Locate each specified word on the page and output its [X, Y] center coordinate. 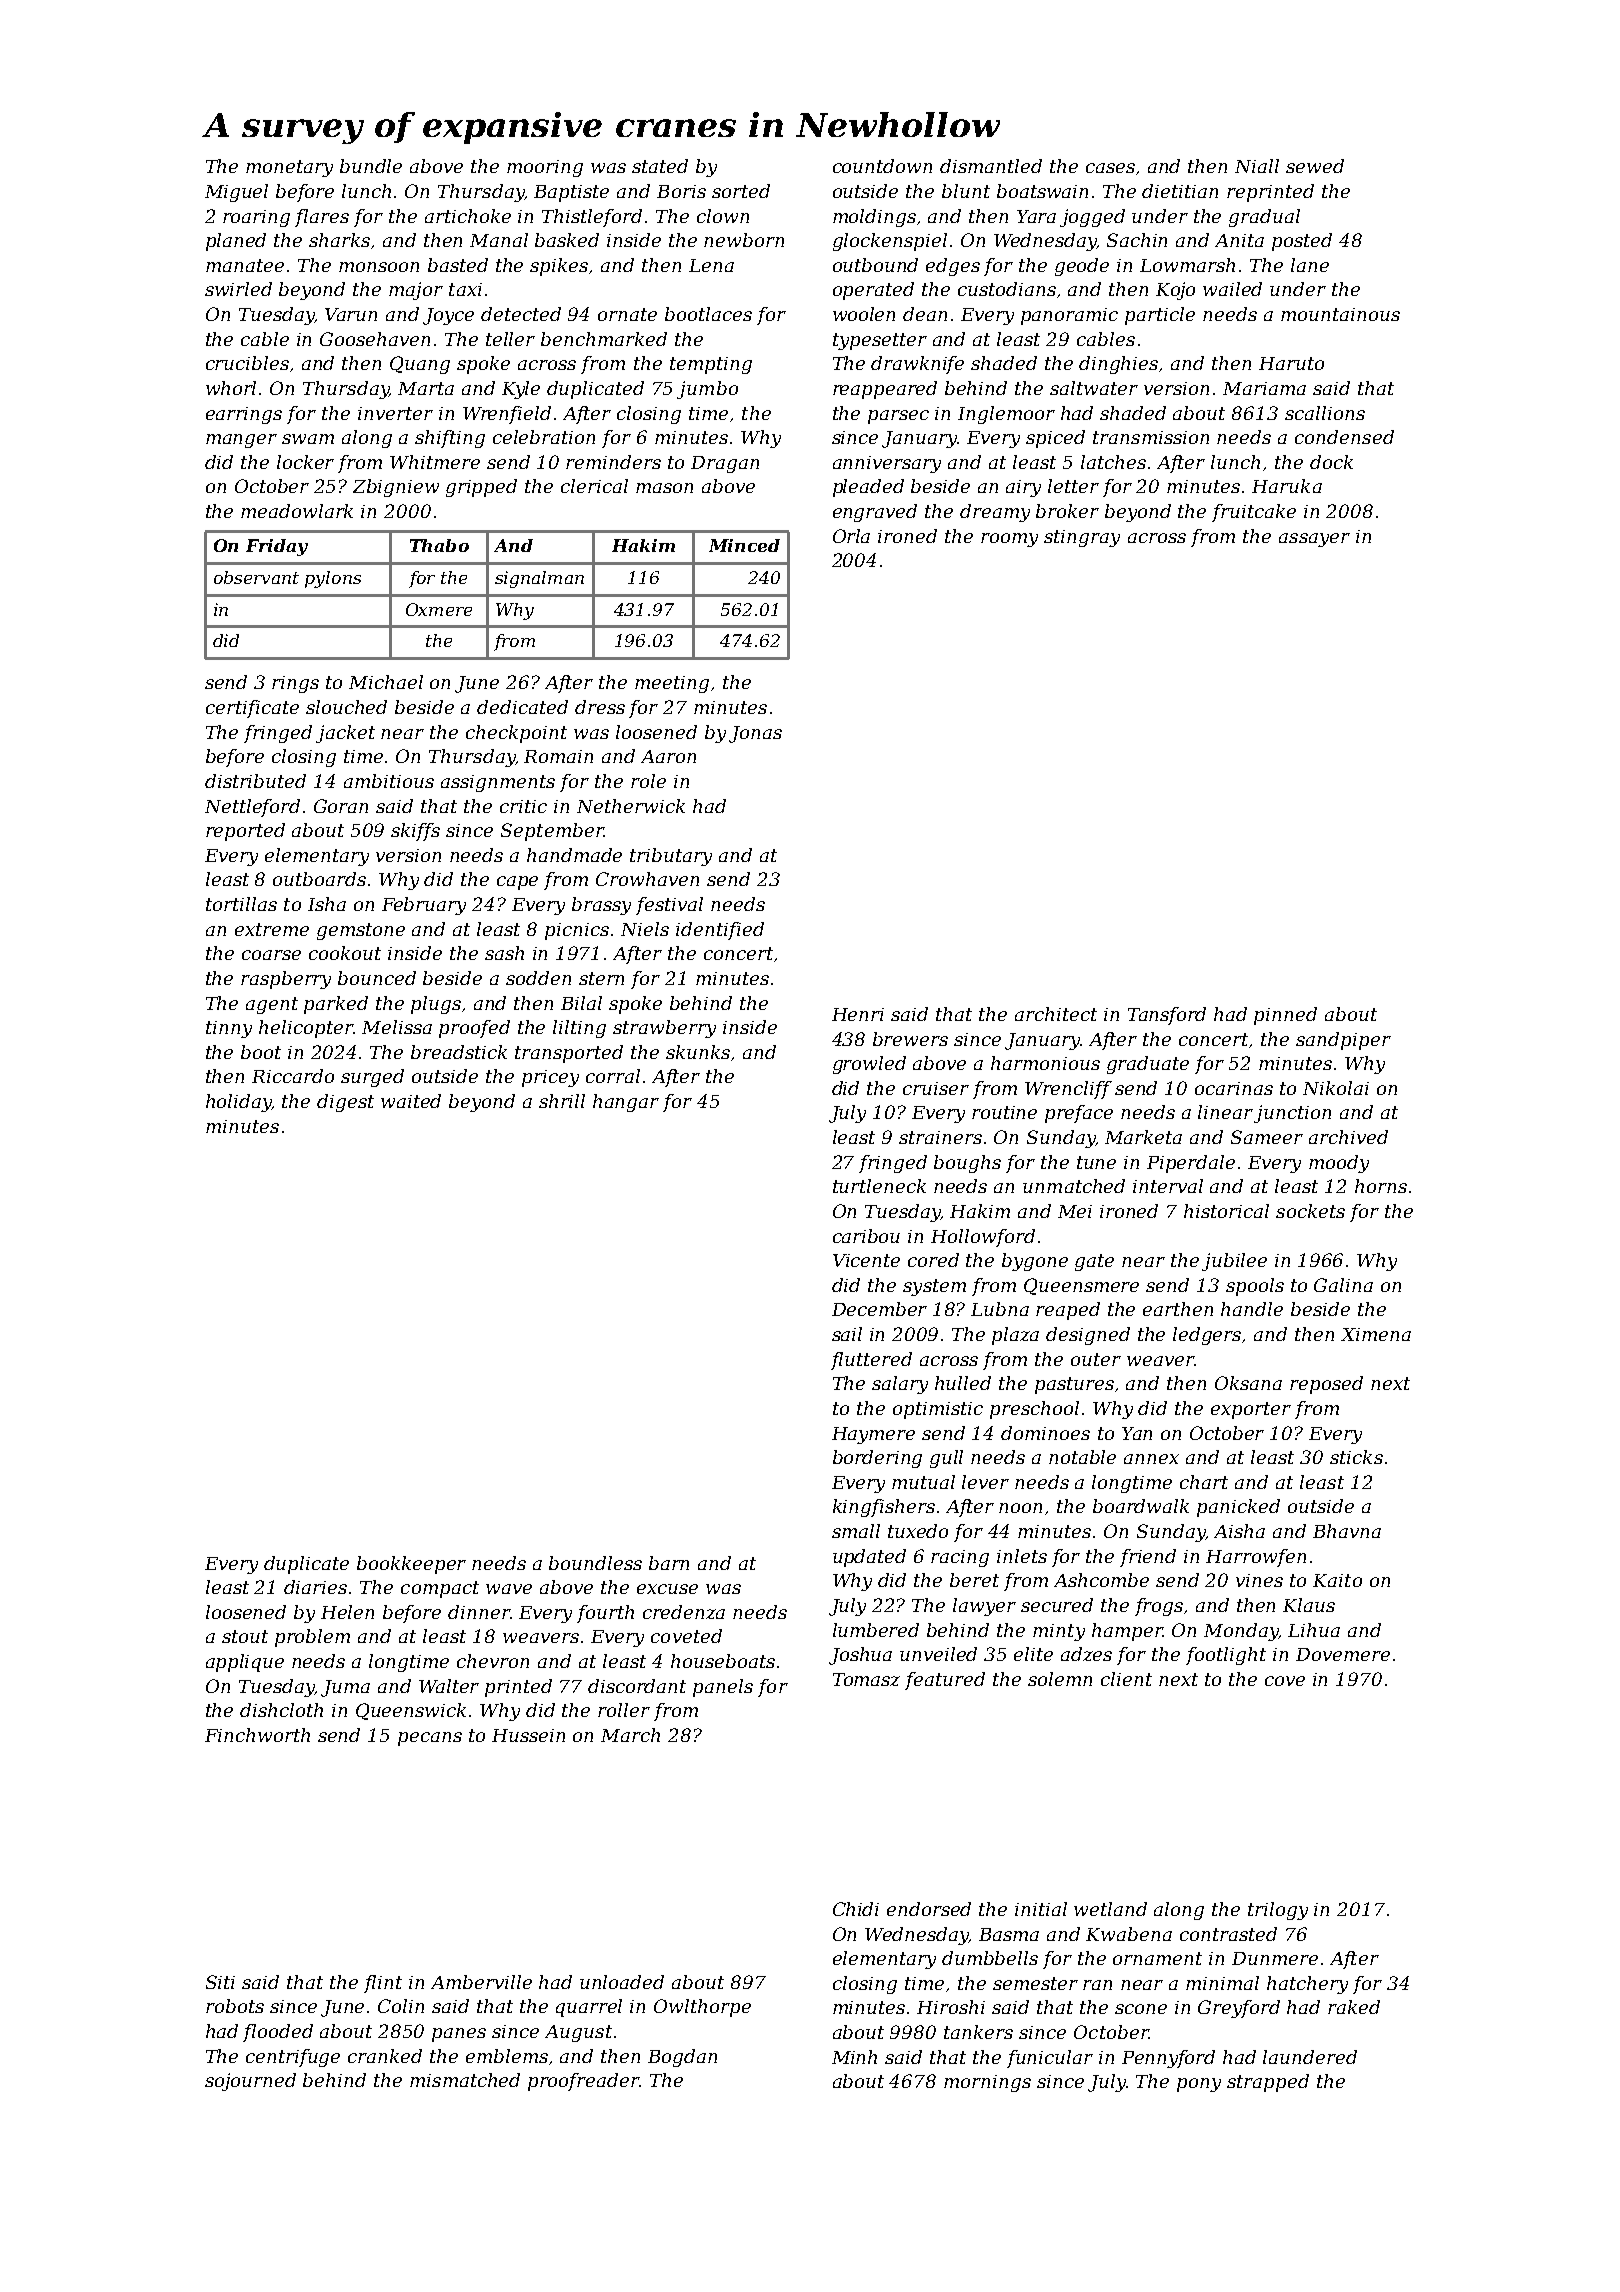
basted [458, 265]
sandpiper [1343, 1041]
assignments [498, 783]
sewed [1315, 166]
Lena [711, 265]
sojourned [250, 2082]
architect [1056, 1014]
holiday [239, 1103]
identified [720, 931]
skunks [698, 1052]
